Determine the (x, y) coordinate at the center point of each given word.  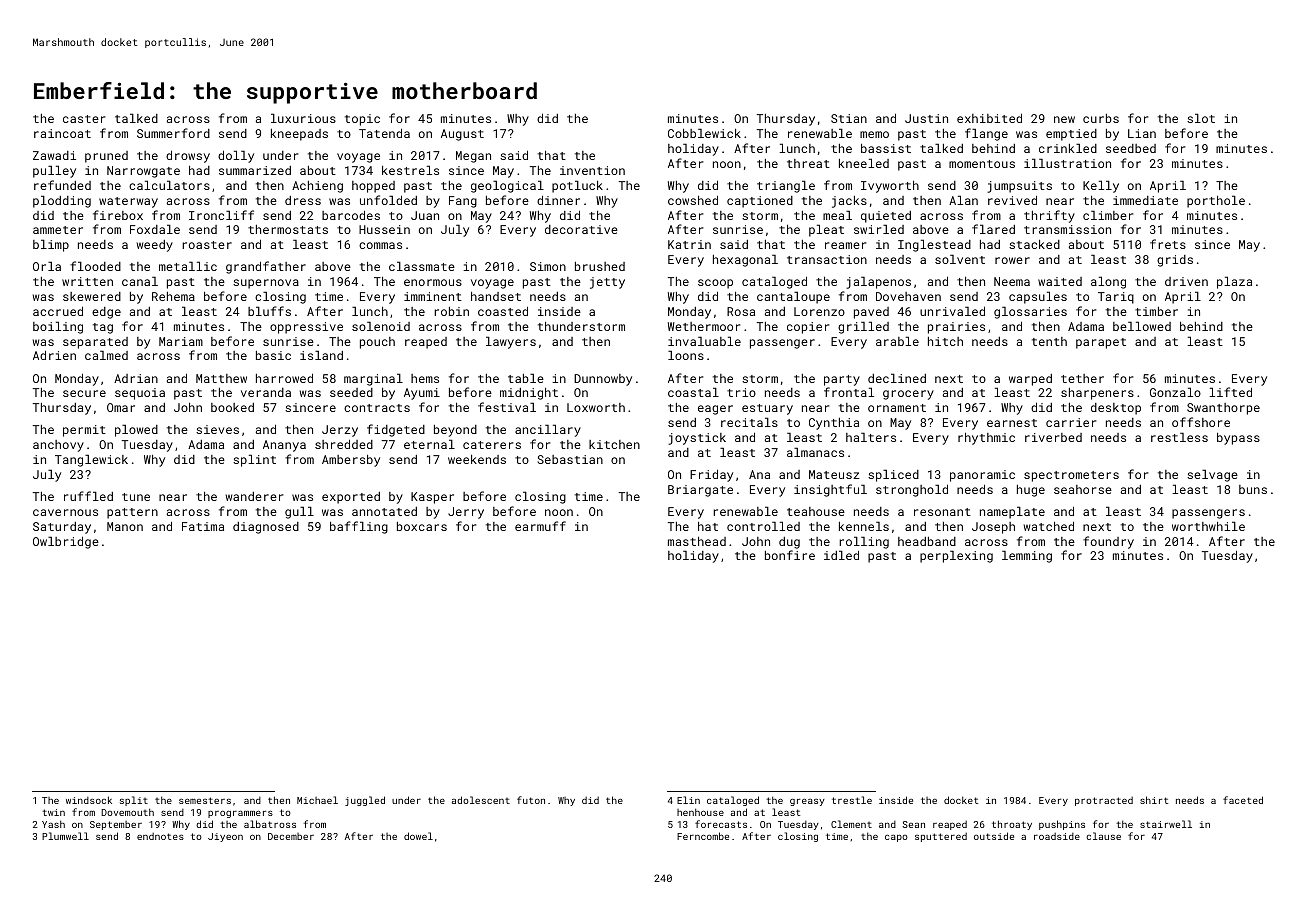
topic (362, 120)
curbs (1101, 118)
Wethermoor (704, 326)
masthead (697, 541)
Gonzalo (1175, 392)
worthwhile (1208, 526)
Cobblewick (704, 133)
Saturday (62, 528)
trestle (852, 800)
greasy (807, 802)
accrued (58, 311)
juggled (365, 801)
